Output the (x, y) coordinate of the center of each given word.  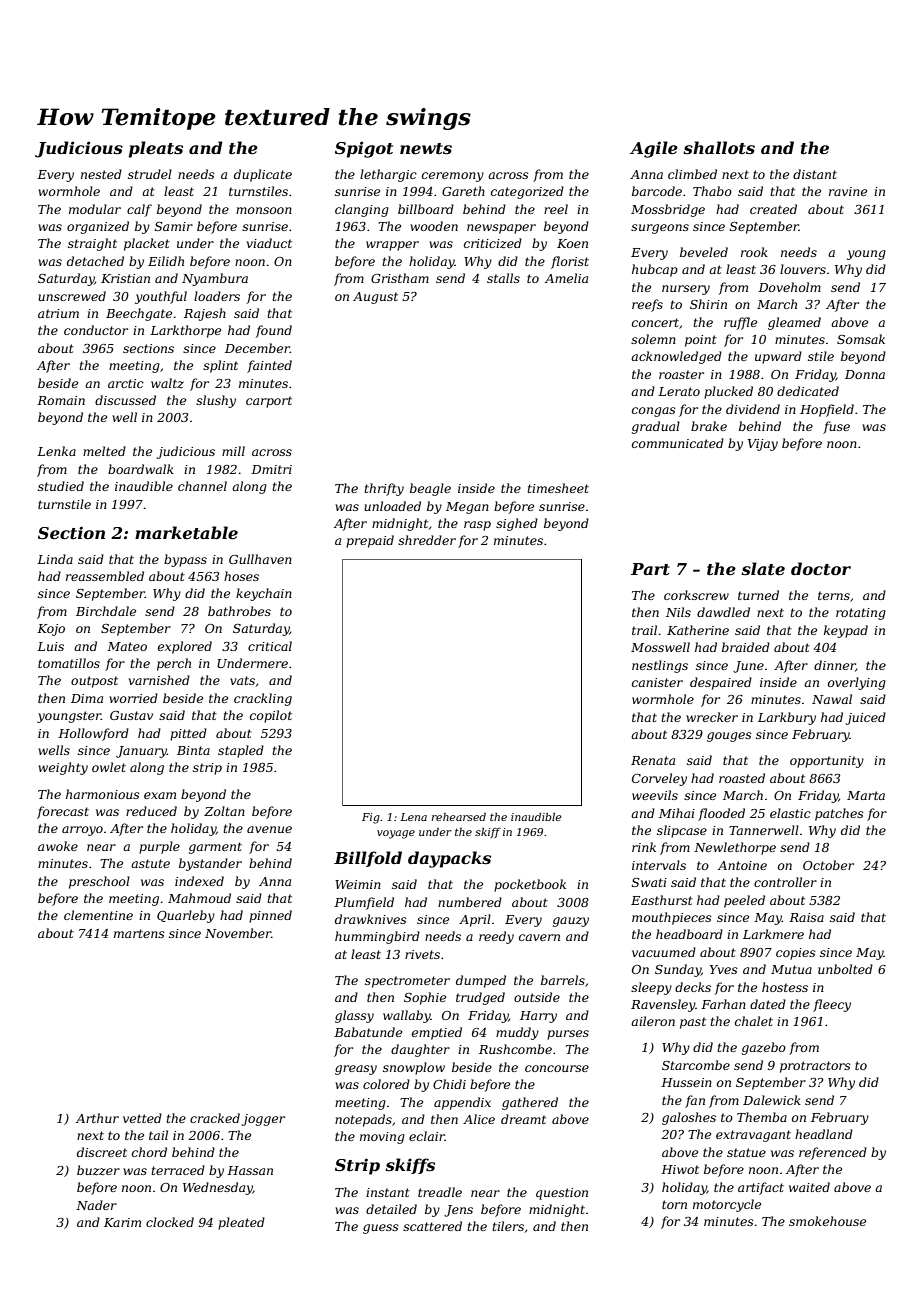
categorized (527, 192)
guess (381, 1229)
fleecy (832, 1005)
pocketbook (530, 885)
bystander (210, 864)
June (748, 667)
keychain (264, 594)
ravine (848, 191)
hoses (241, 576)
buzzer (98, 1170)
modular (95, 209)
